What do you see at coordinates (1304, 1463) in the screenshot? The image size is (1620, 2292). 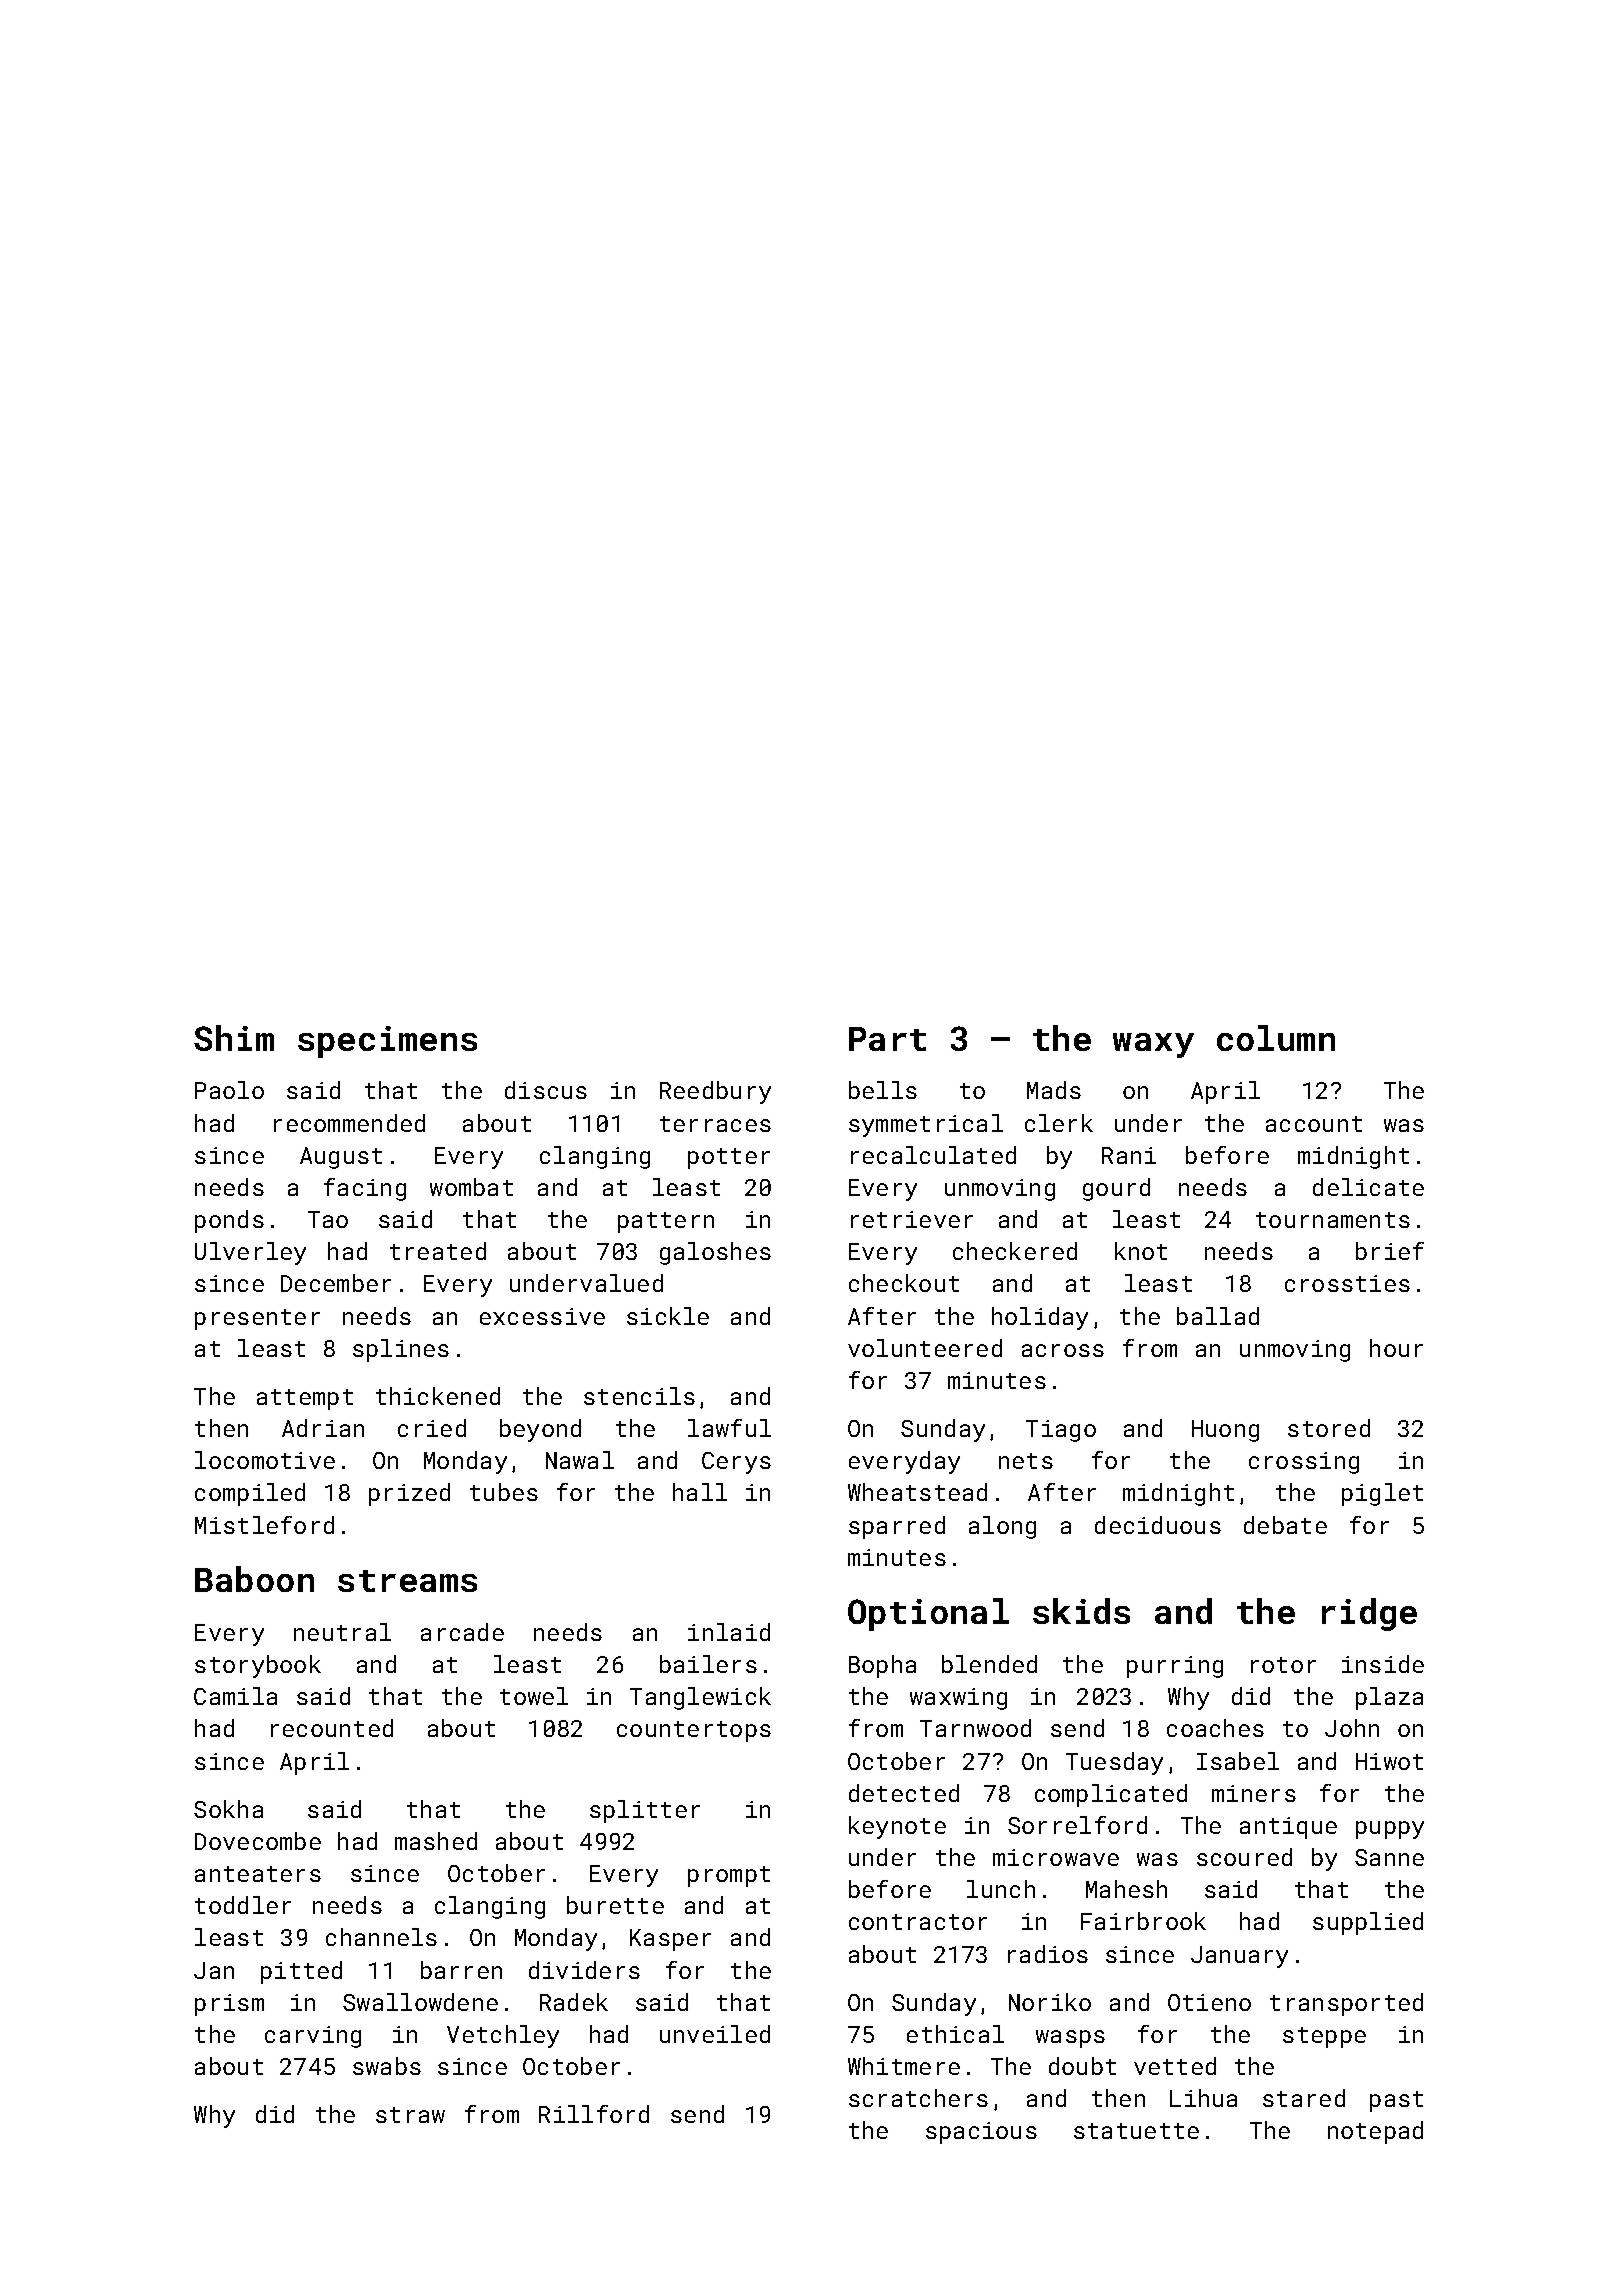 I see `crossing` at bounding box center [1304, 1463].
